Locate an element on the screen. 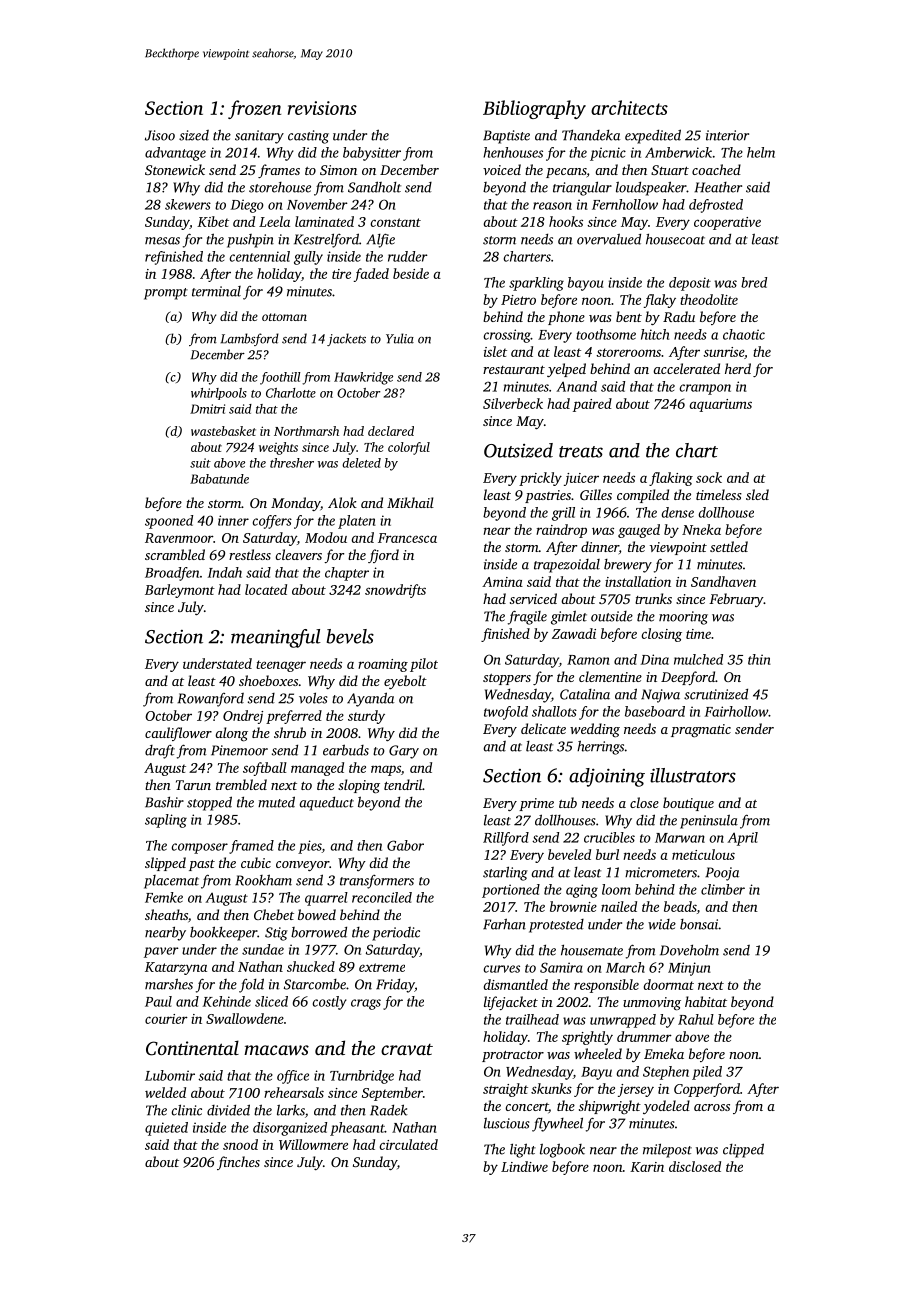 This screenshot has width=924, height=1311. finches is located at coordinates (238, 1163).
